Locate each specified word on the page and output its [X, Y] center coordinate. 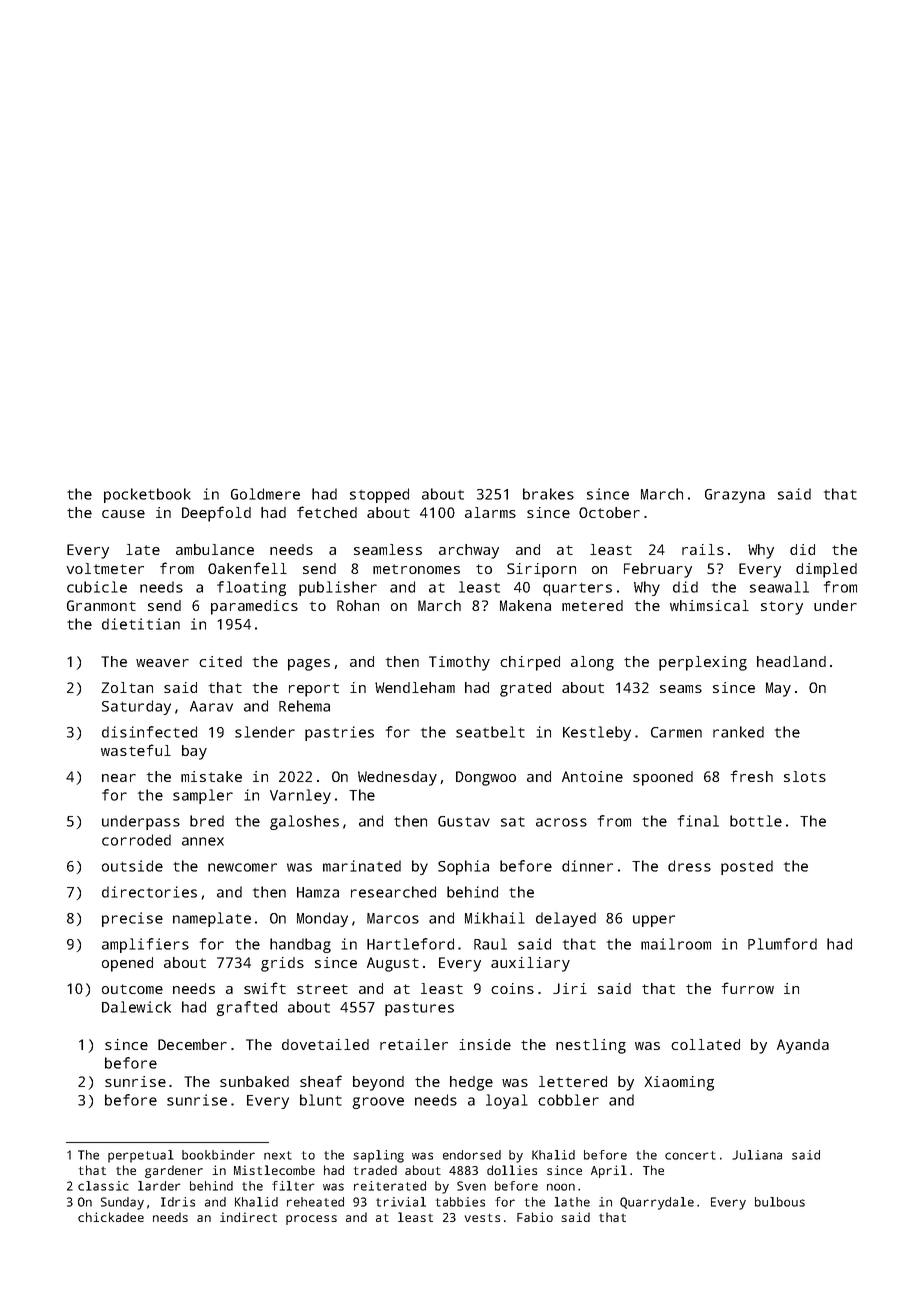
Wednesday [397, 778]
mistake [211, 776]
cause [123, 514]
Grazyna [735, 496]
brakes [548, 494]
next [278, 1155]
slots [805, 776]
